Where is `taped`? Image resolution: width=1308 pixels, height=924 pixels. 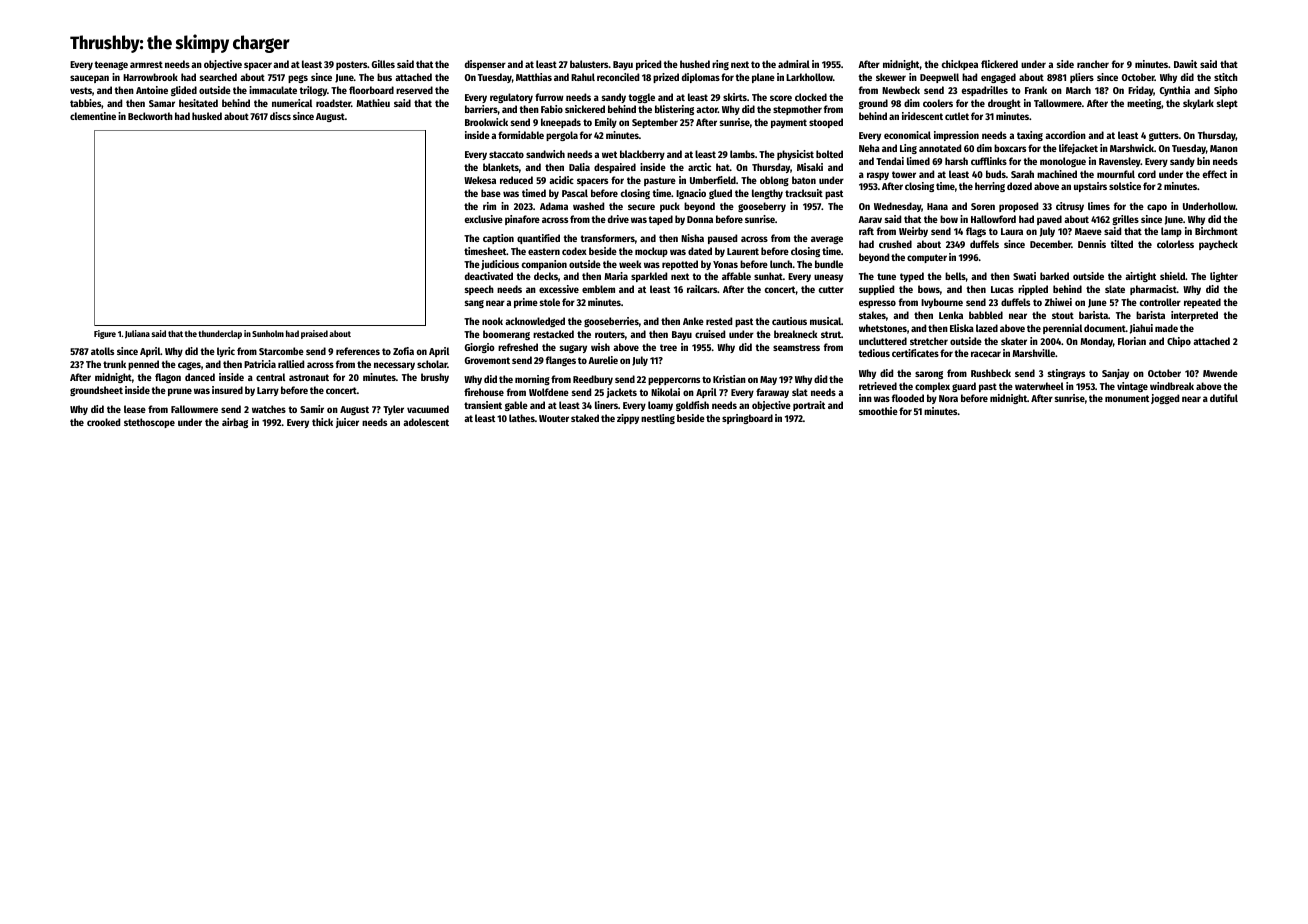
taped is located at coordinates (661, 220).
